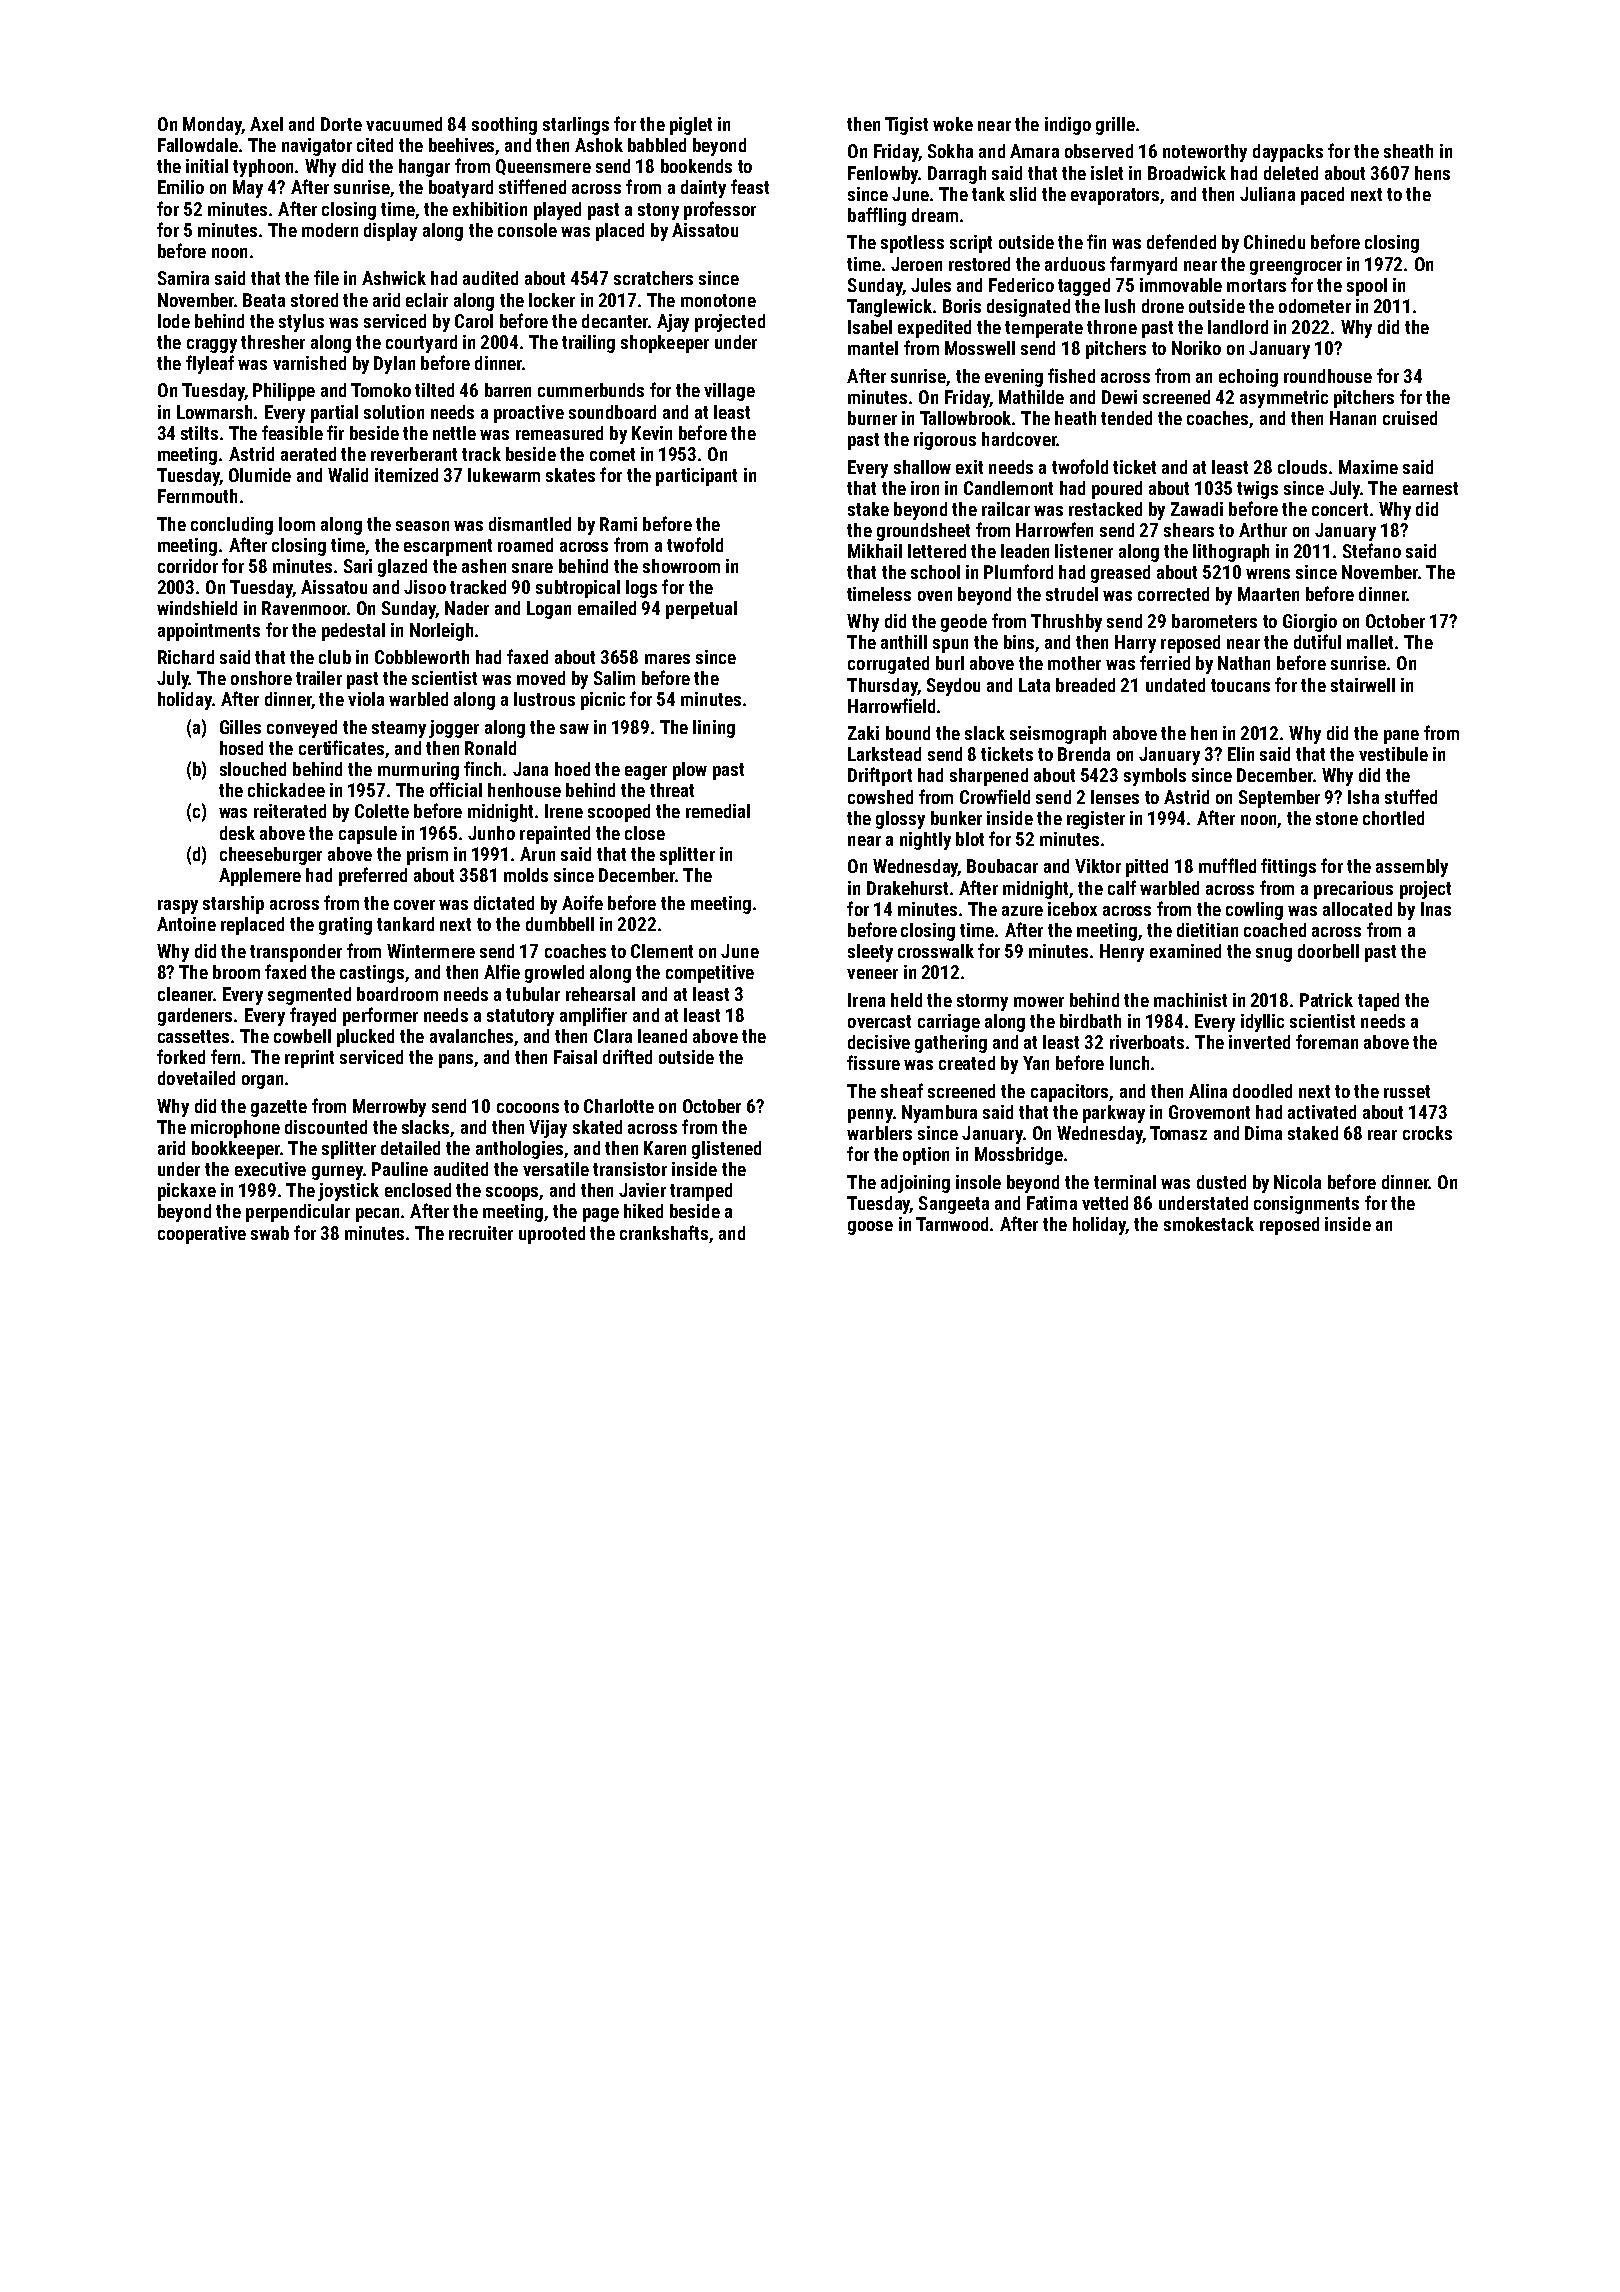  What do you see at coordinates (673, 323) in the screenshot?
I see `Ajay` at bounding box center [673, 323].
